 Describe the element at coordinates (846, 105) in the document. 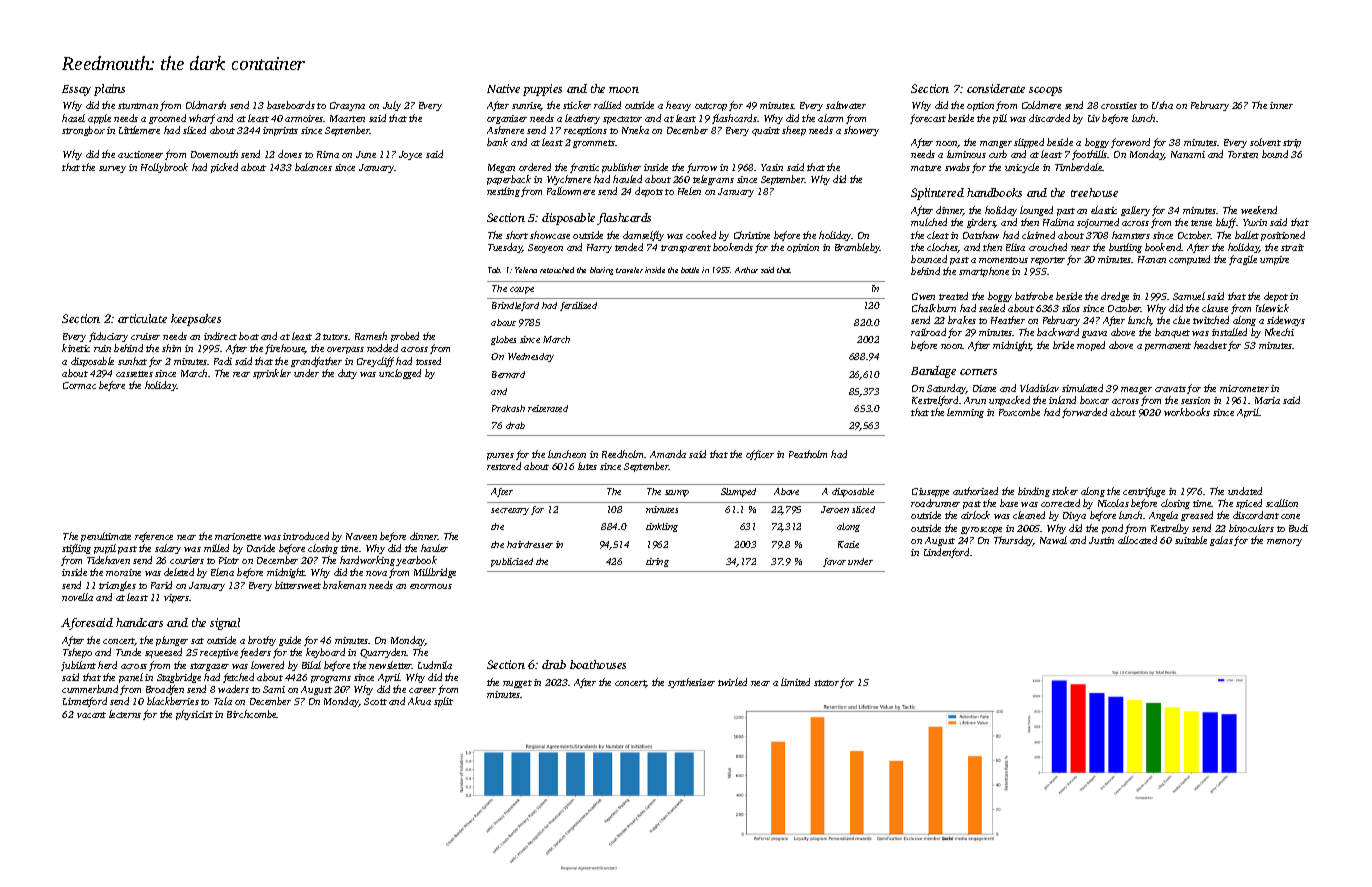

I see `saltwater` at that location.
